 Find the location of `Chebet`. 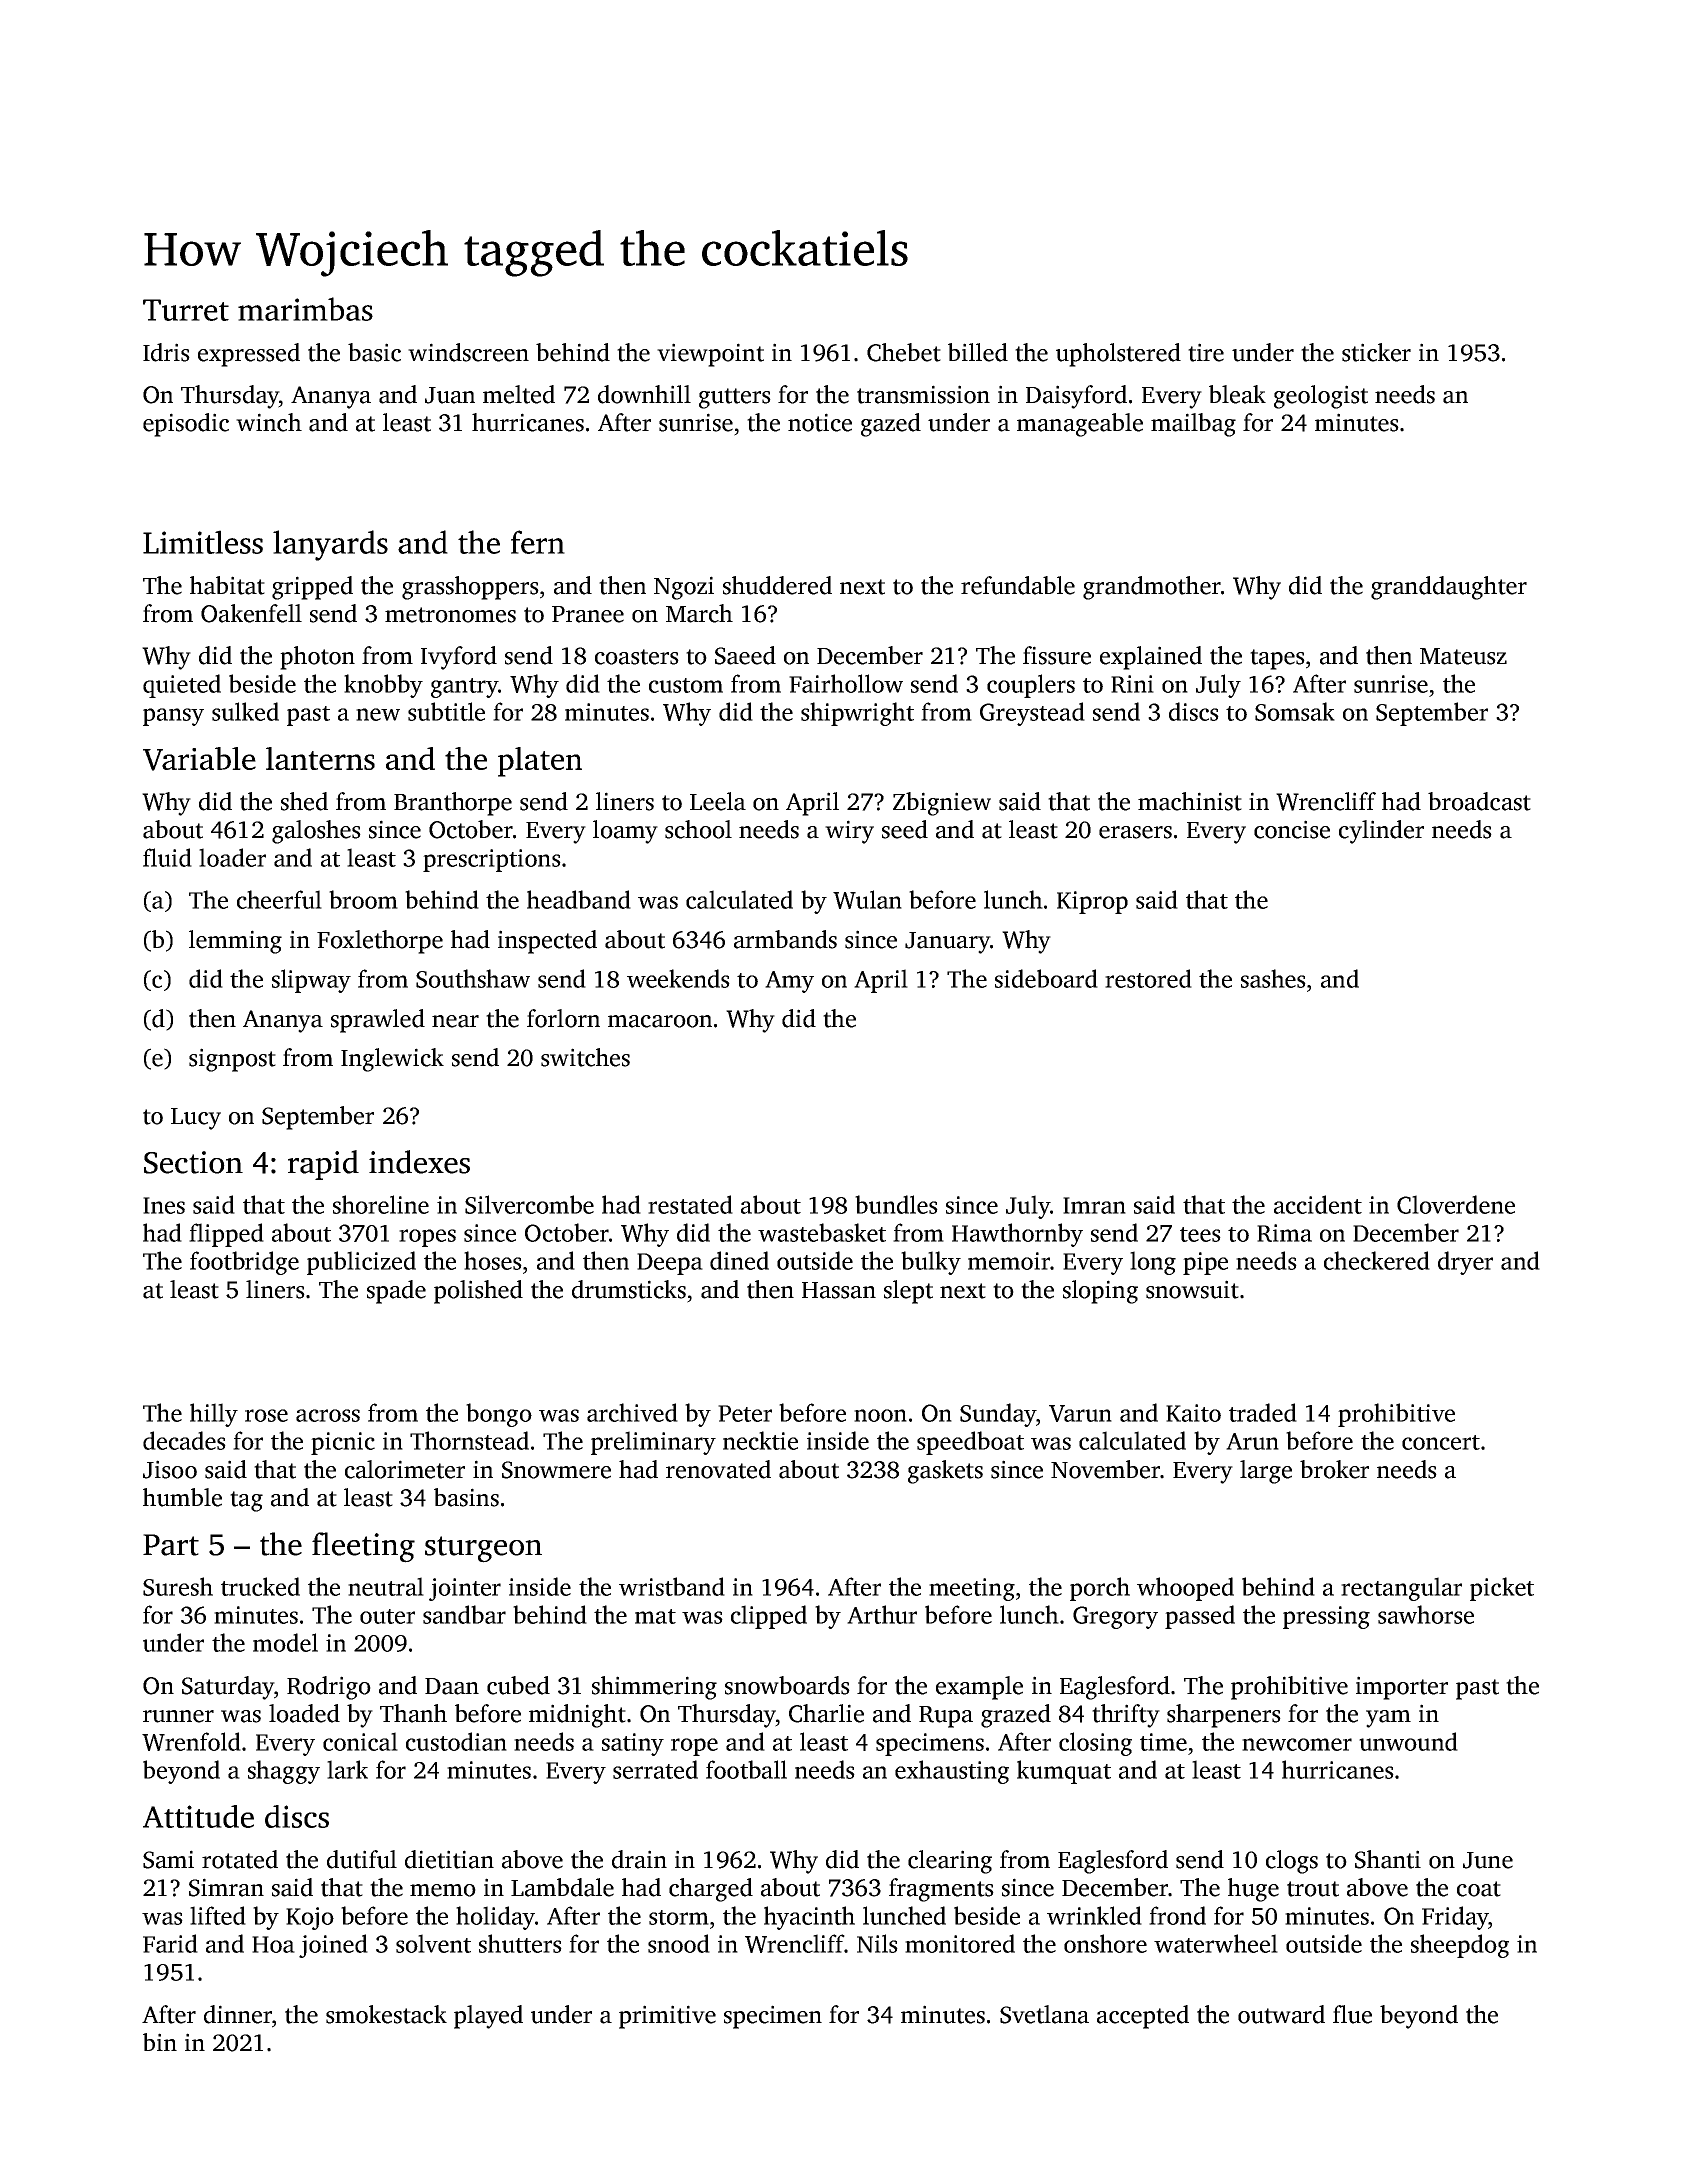

Chebet is located at coordinates (904, 352).
